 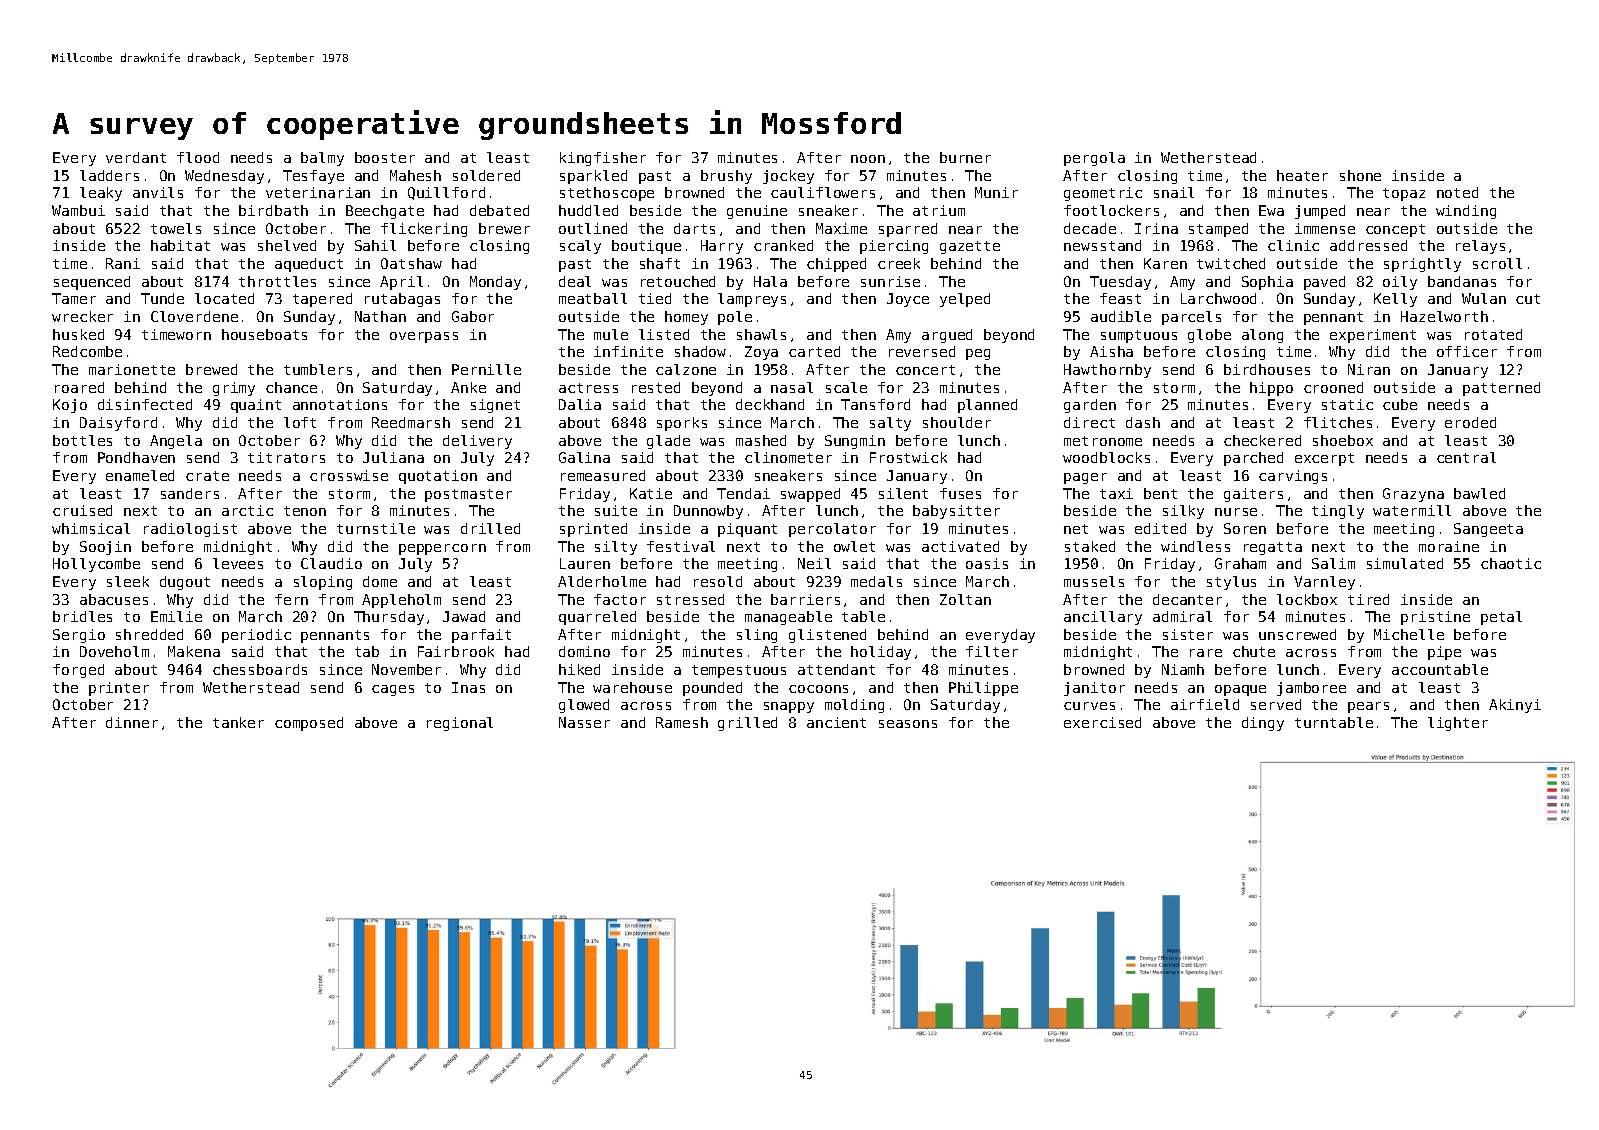 What do you see at coordinates (894, 247) in the screenshot?
I see `piercing` at bounding box center [894, 247].
